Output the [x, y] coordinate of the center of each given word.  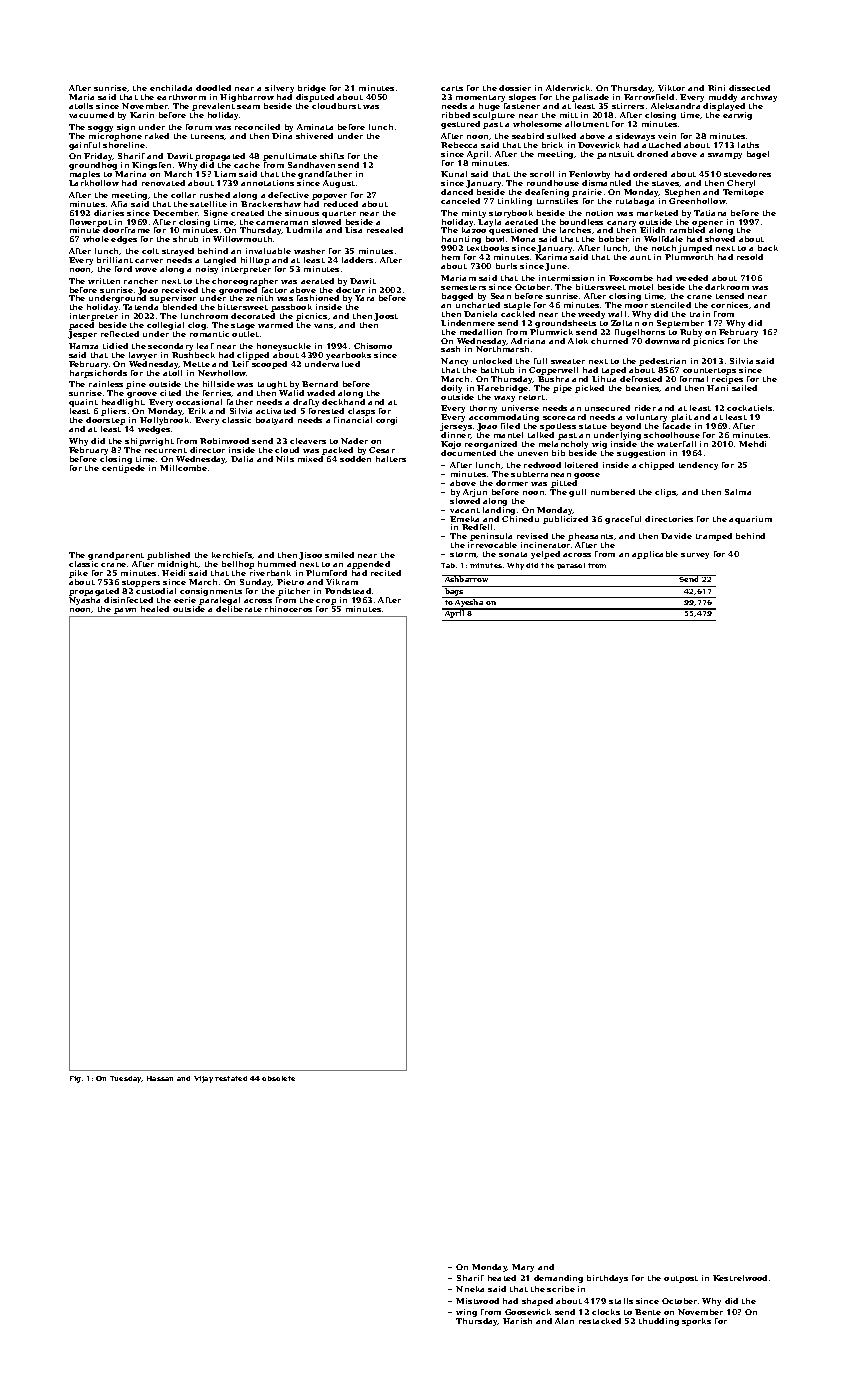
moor [636, 306]
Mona [523, 239]
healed [155, 609]
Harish [517, 1321]
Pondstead [348, 591]
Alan [564, 1321]
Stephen [682, 193]
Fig [75, 1079]
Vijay [203, 1079]
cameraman [282, 223]
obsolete [278, 1078]
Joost [386, 317]
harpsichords [98, 374]
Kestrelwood [740, 1278]
